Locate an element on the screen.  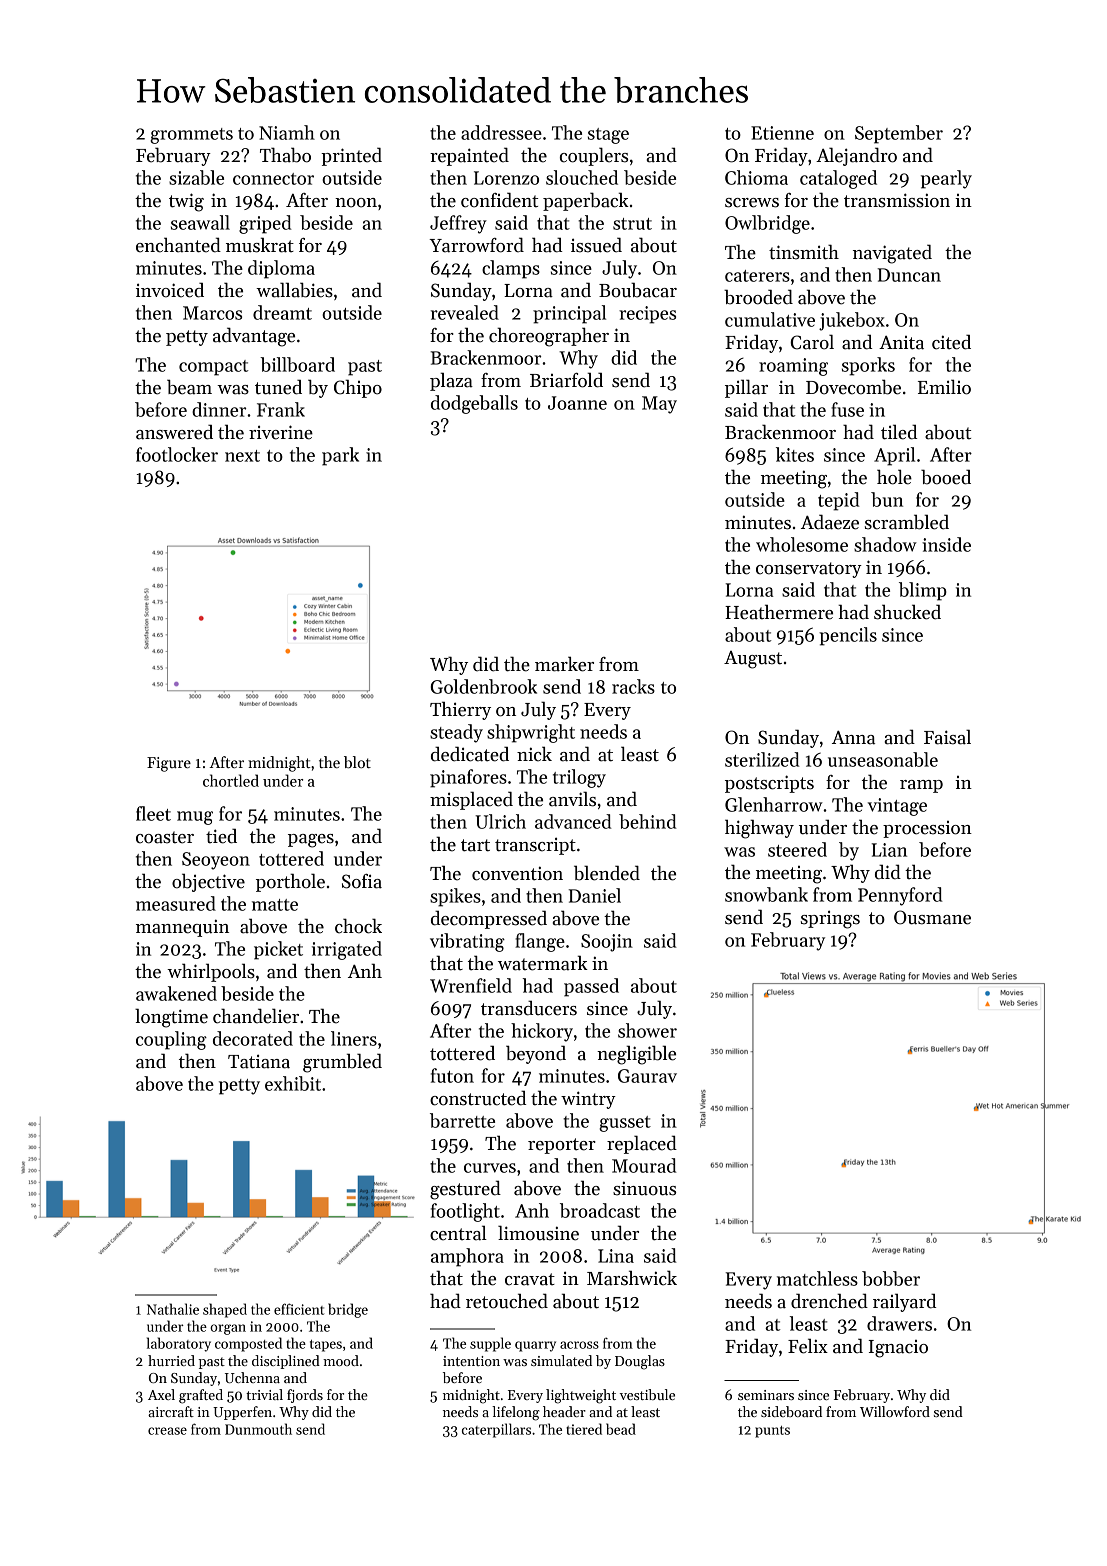
Goldenbrook is located at coordinates (484, 686).
